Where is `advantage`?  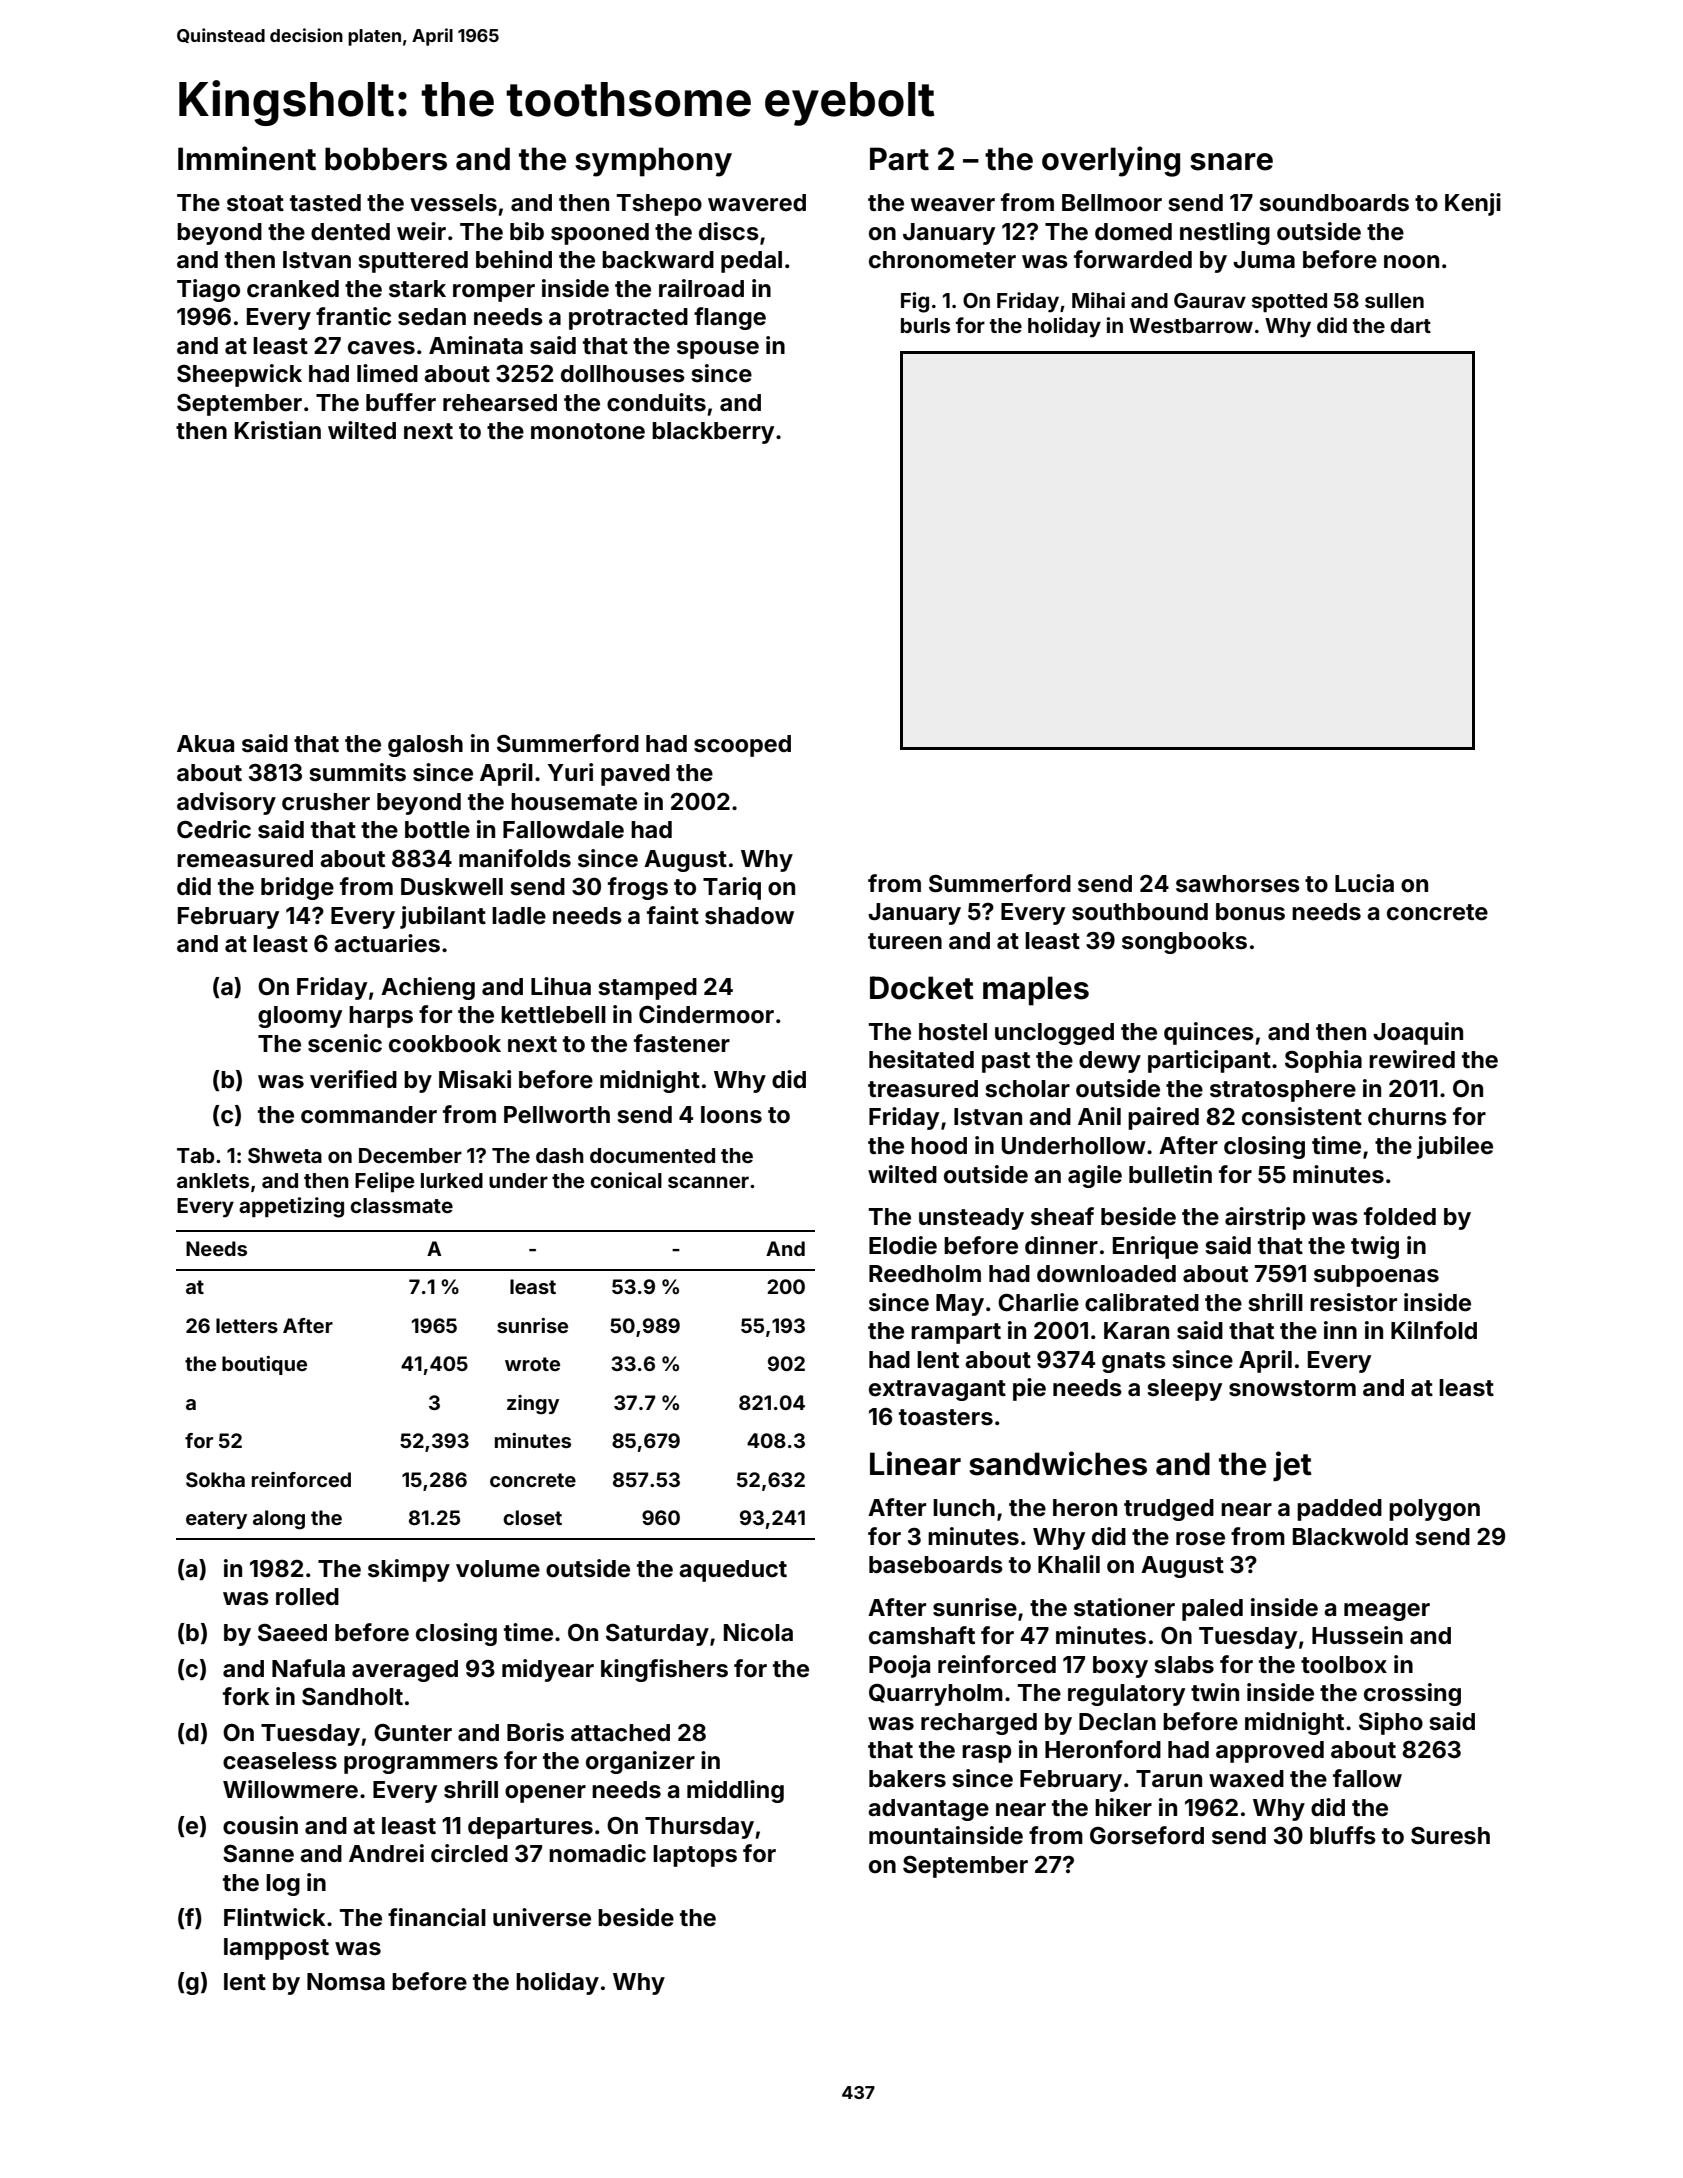 advantage is located at coordinates (928, 1810).
